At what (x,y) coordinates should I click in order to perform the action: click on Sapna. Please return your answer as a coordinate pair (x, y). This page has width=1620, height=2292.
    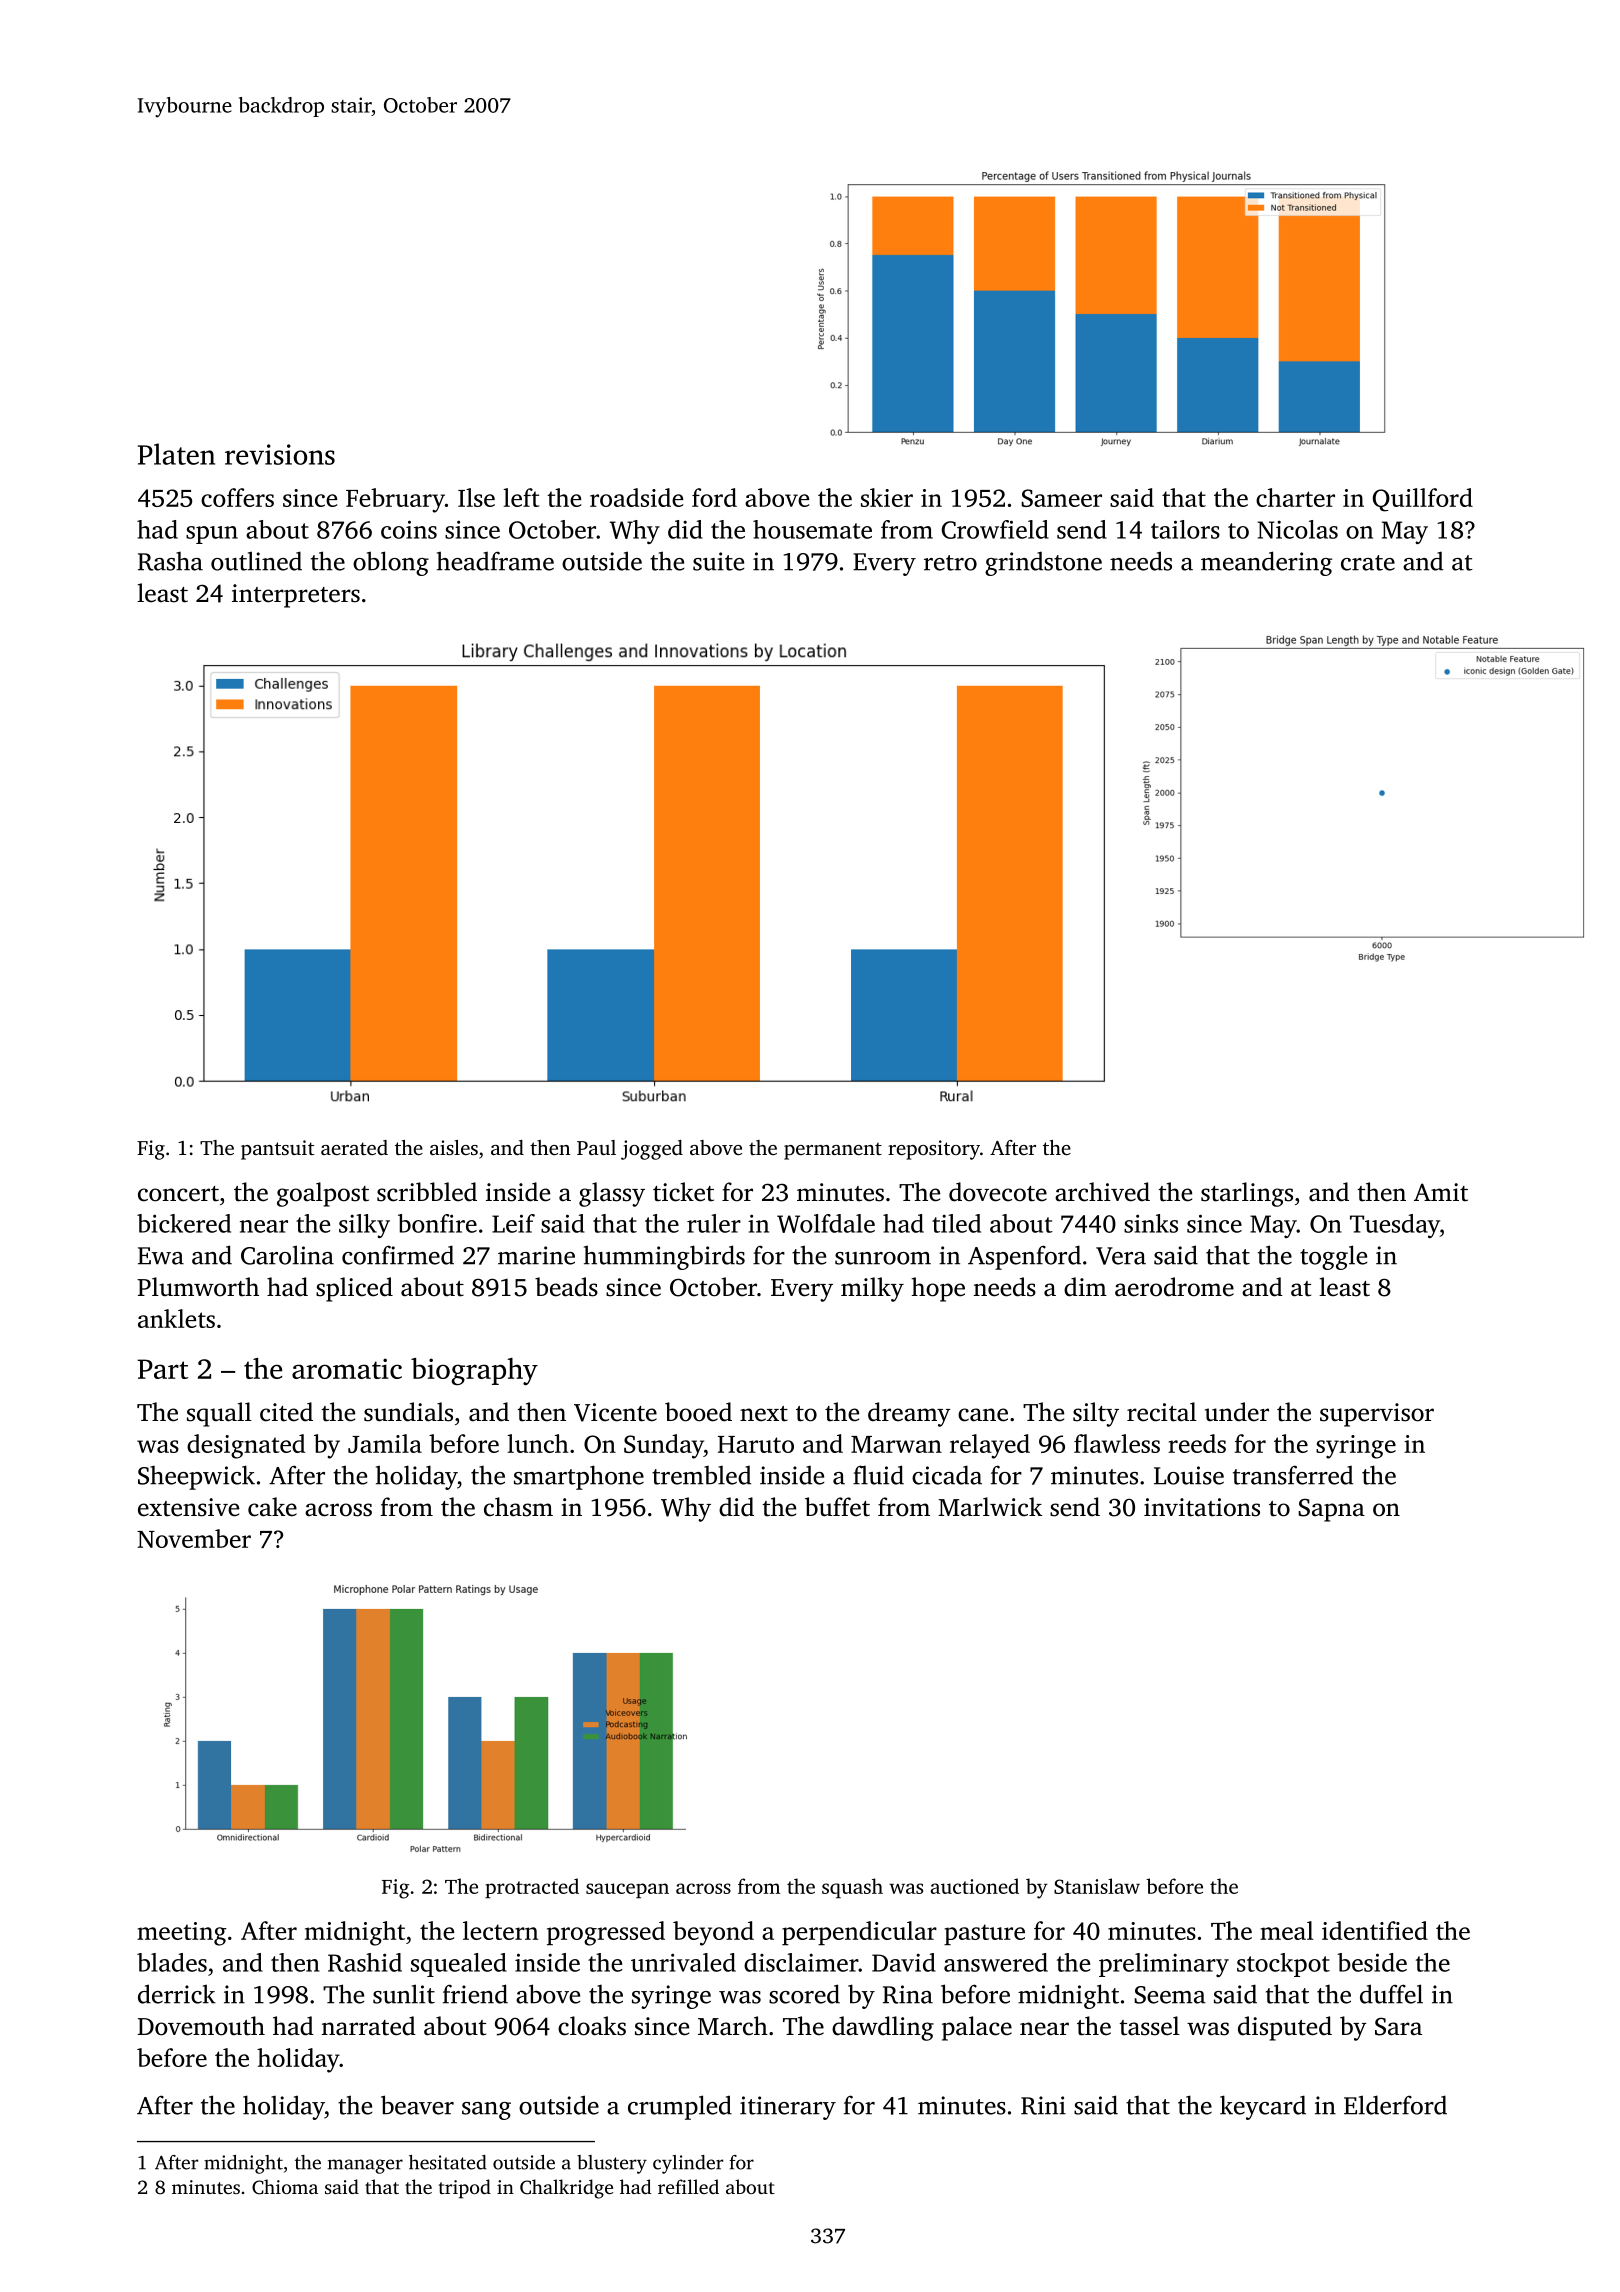
    Looking at the image, I should click on (1331, 1510).
